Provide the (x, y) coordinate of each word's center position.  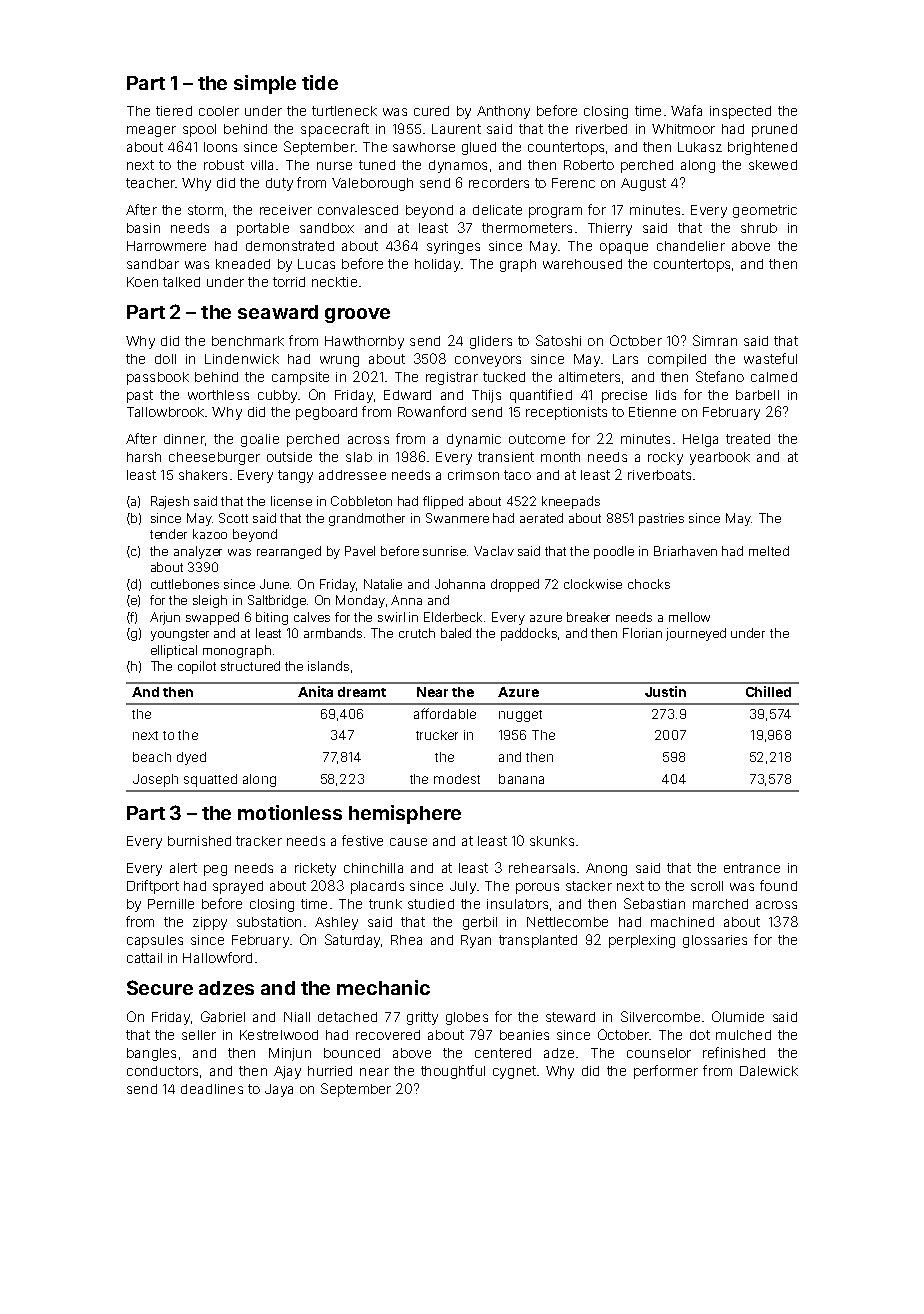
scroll (707, 886)
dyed (191, 758)
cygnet (514, 1072)
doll (165, 359)
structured (250, 666)
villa (262, 165)
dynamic (474, 440)
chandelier (691, 246)
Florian (642, 633)
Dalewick (769, 1071)
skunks (552, 841)
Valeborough (372, 184)
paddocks (530, 634)
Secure (160, 987)
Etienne (652, 412)
